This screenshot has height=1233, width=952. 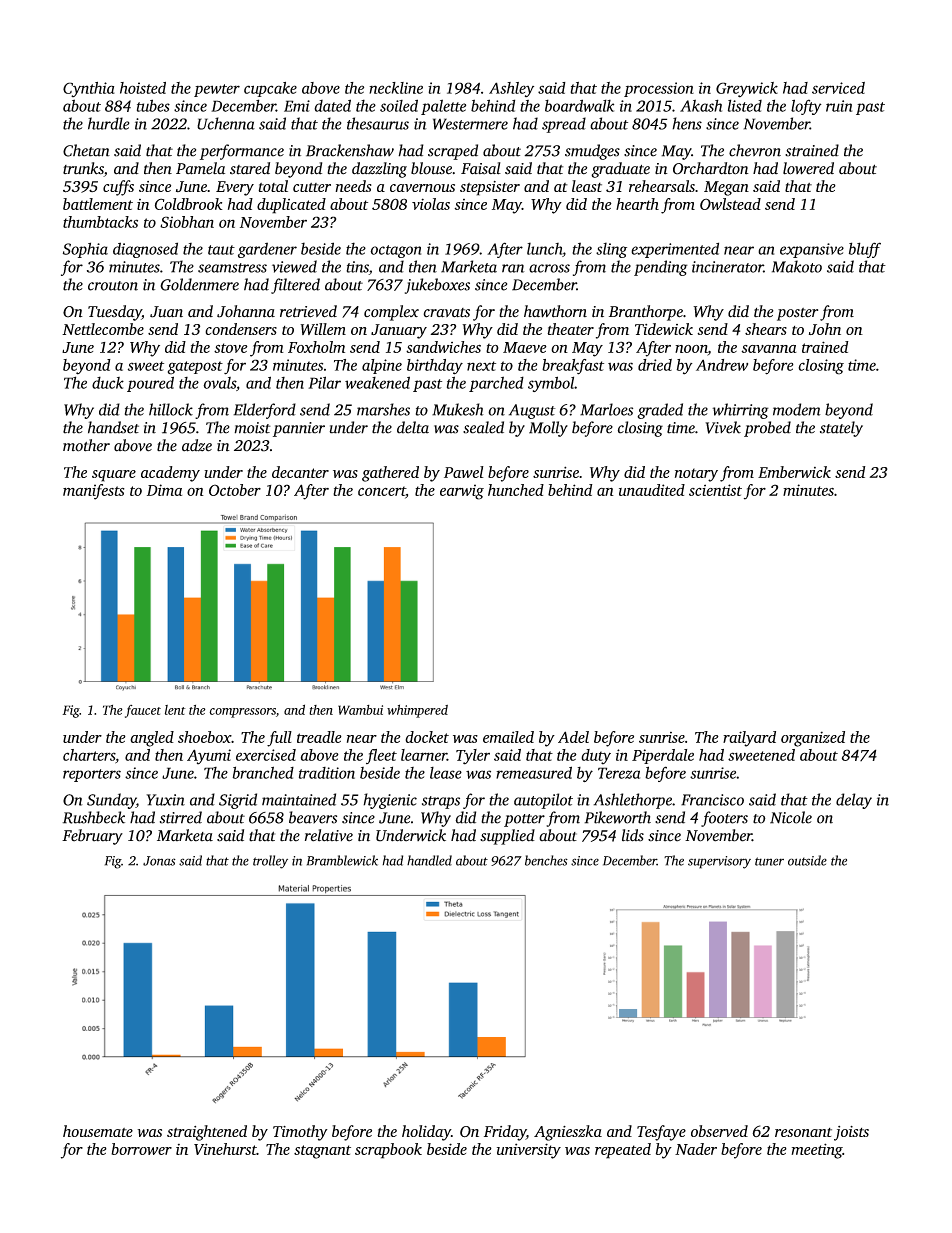 What do you see at coordinates (299, 429) in the screenshot?
I see `pannier` at bounding box center [299, 429].
